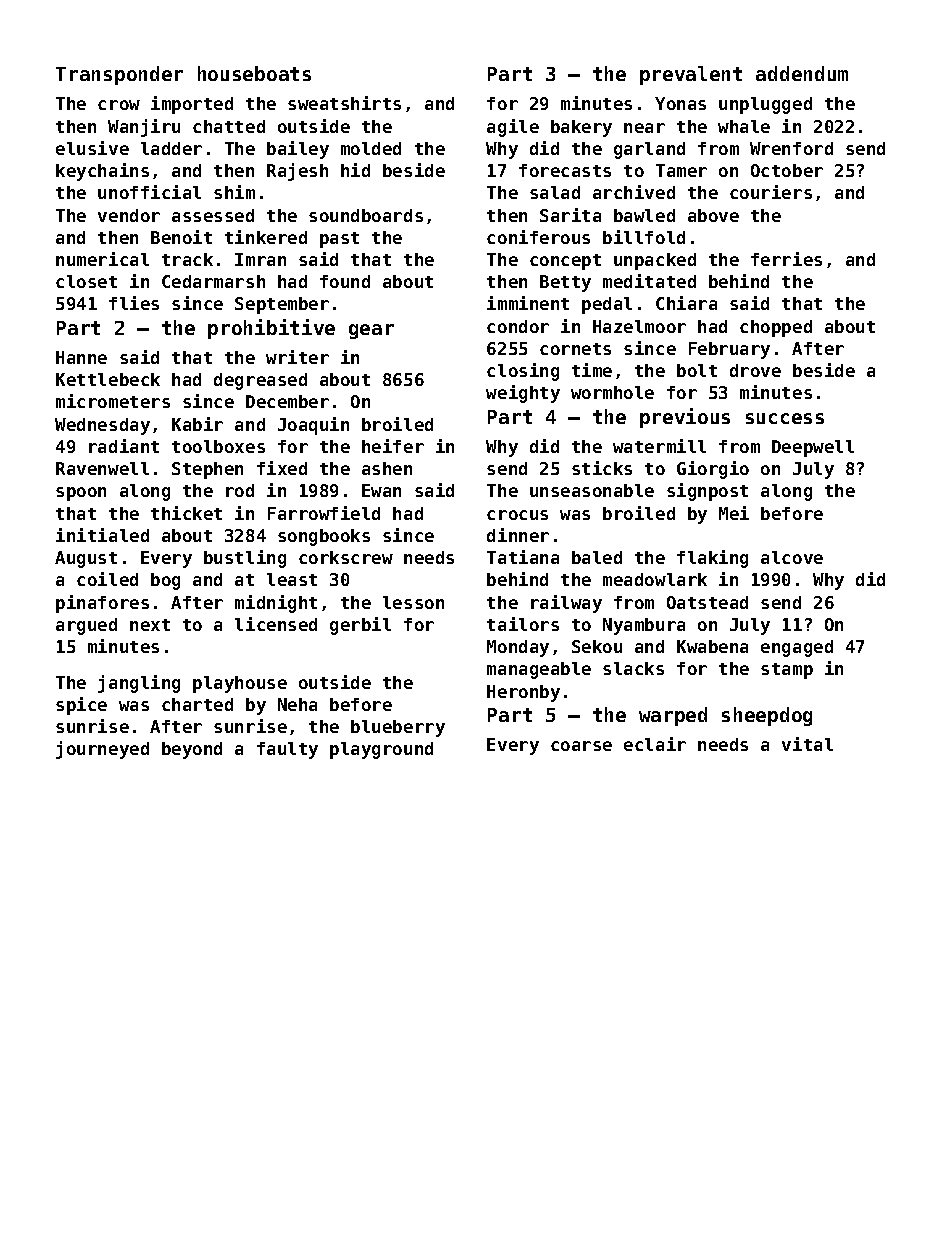 Image resolution: width=952 pixels, height=1233 pixels. What do you see at coordinates (81, 706) in the screenshot?
I see `spice` at bounding box center [81, 706].
